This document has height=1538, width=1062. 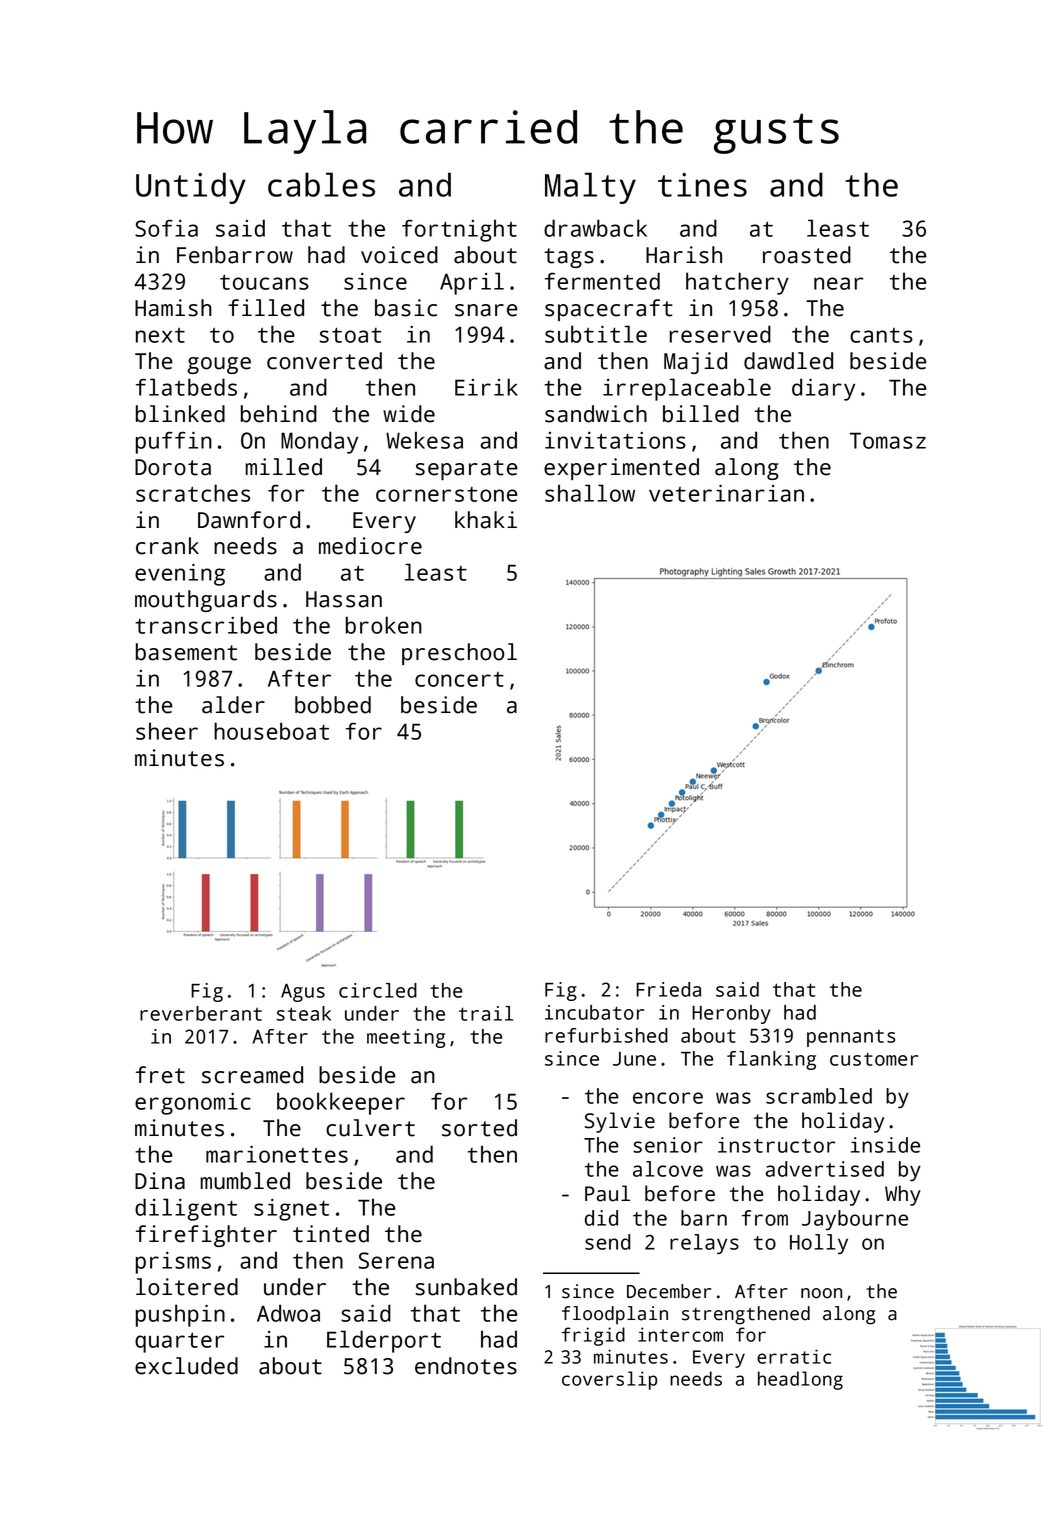 I want to click on loitered, so click(x=187, y=1287).
